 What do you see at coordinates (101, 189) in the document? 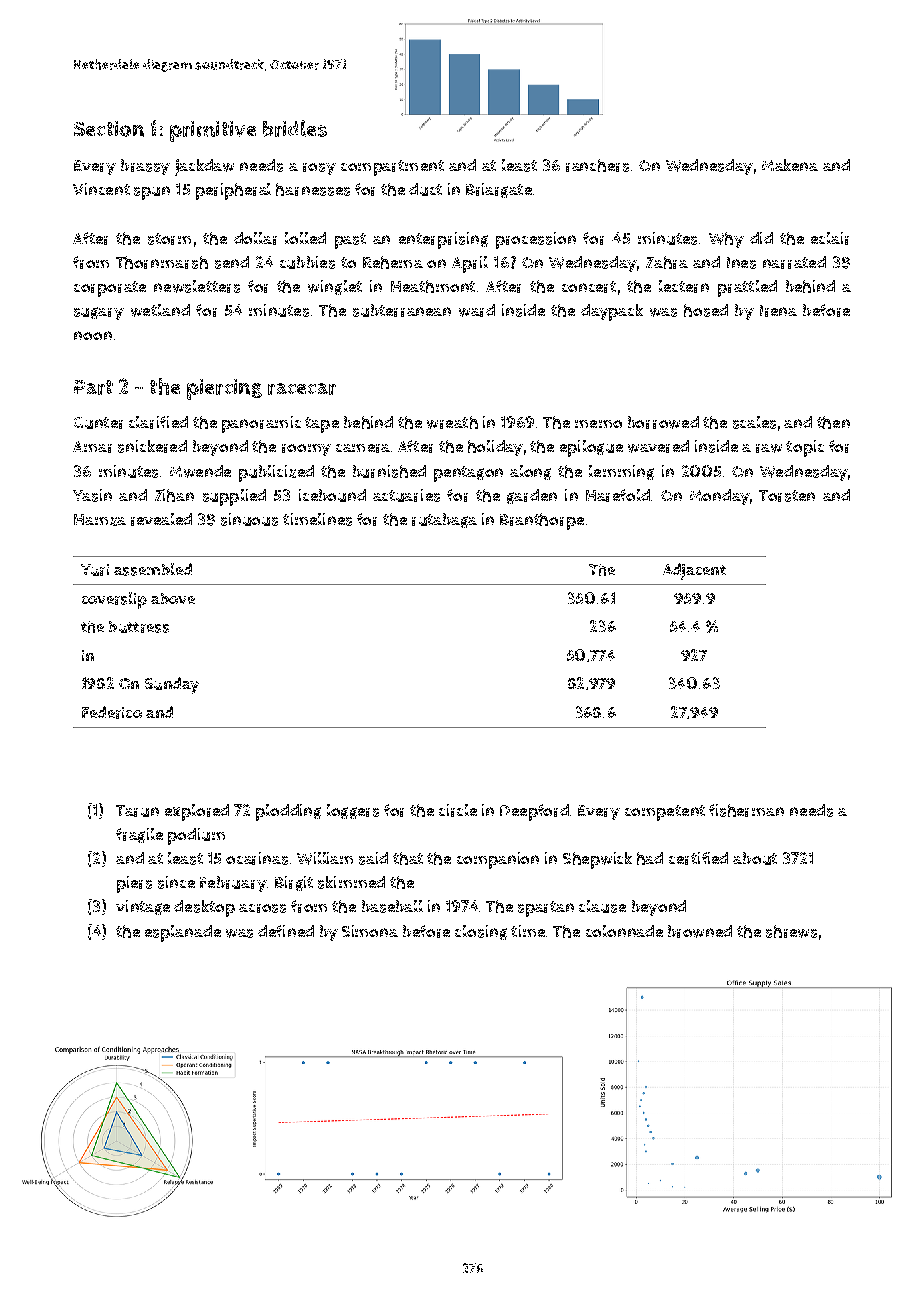
I see `Vincent` at bounding box center [101, 189].
